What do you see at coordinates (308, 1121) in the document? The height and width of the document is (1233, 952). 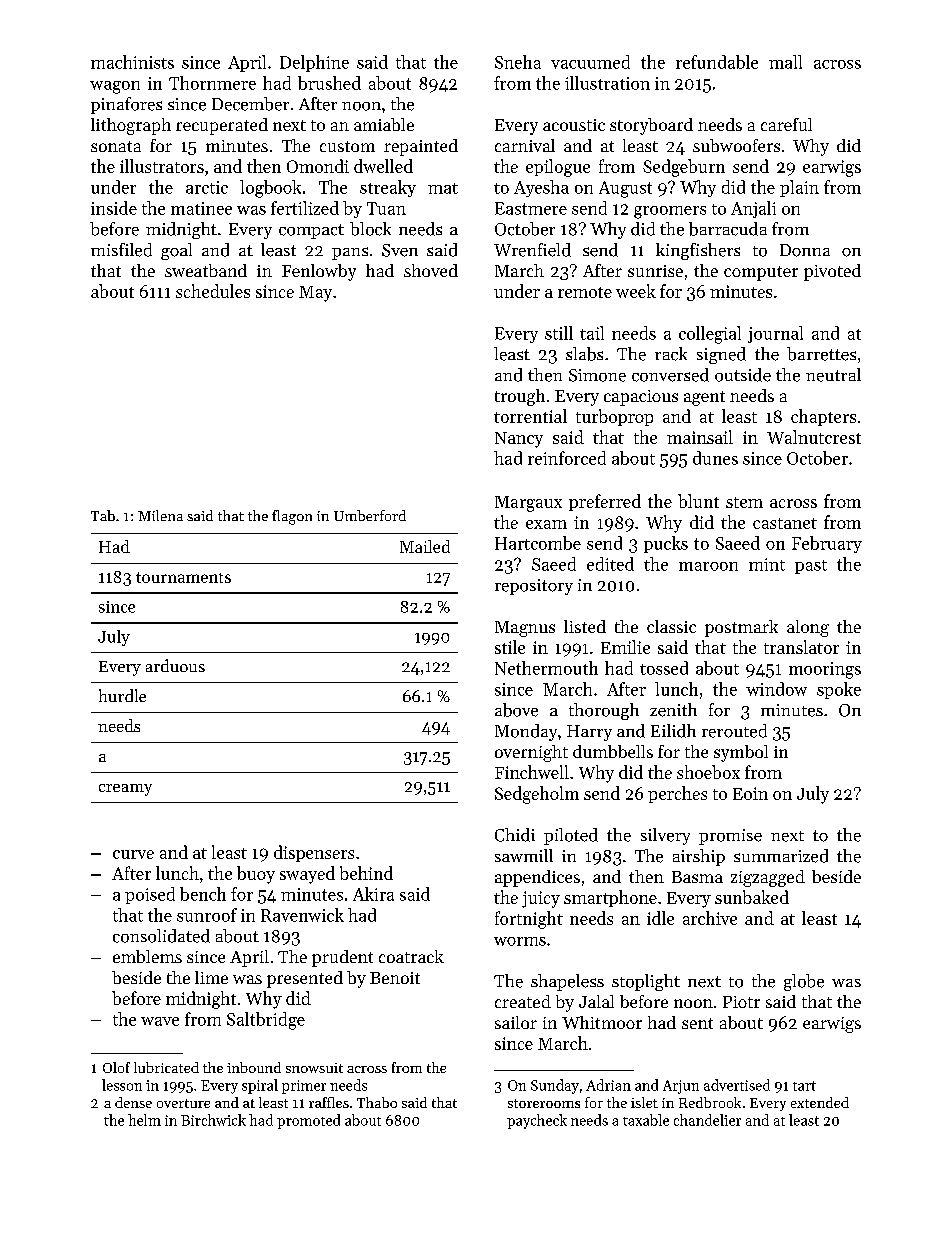 I see `promoted` at bounding box center [308, 1121].
